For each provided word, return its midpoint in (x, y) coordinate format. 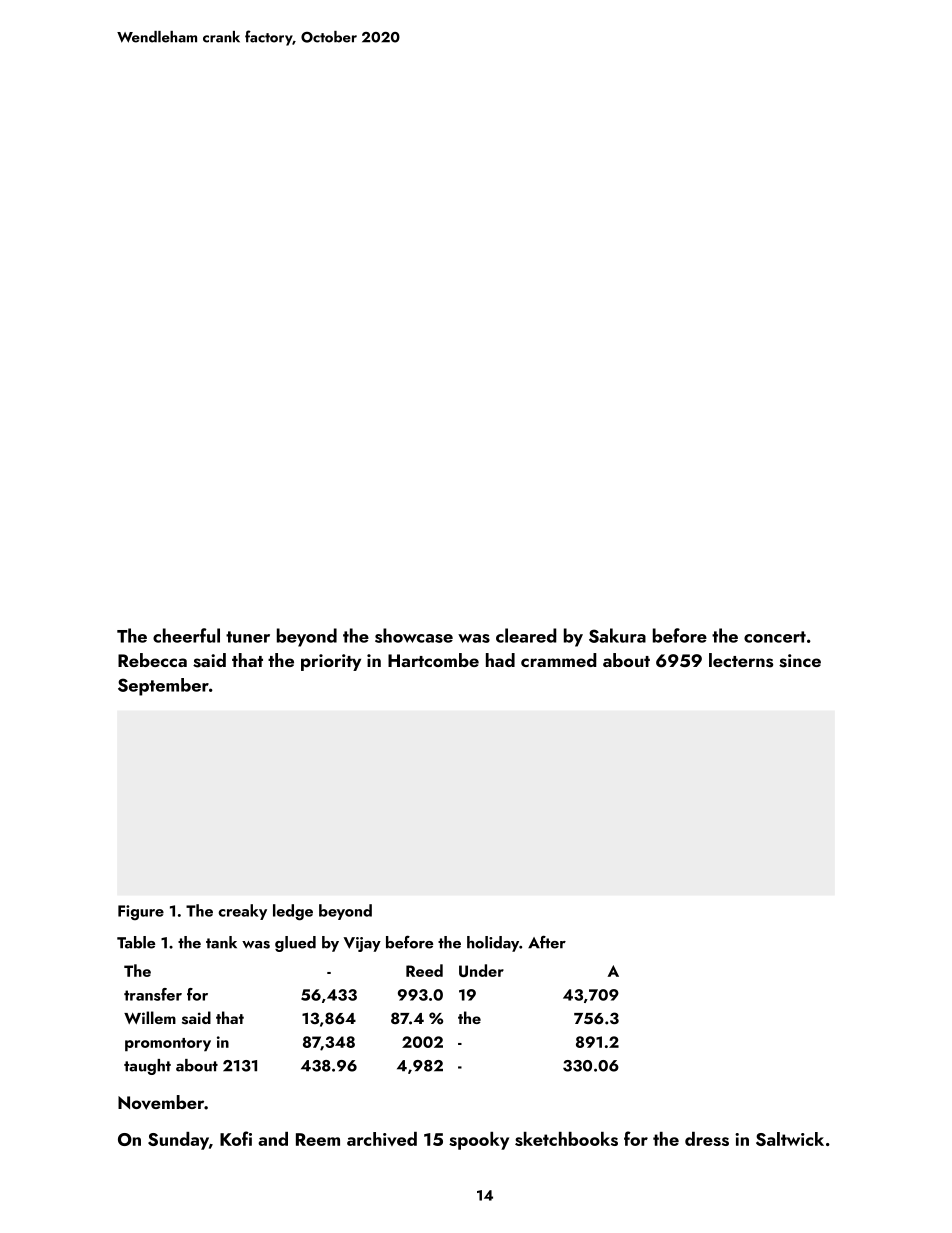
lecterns (741, 660)
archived (382, 1139)
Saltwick (790, 1139)
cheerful (186, 635)
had (500, 660)
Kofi (236, 1138)
